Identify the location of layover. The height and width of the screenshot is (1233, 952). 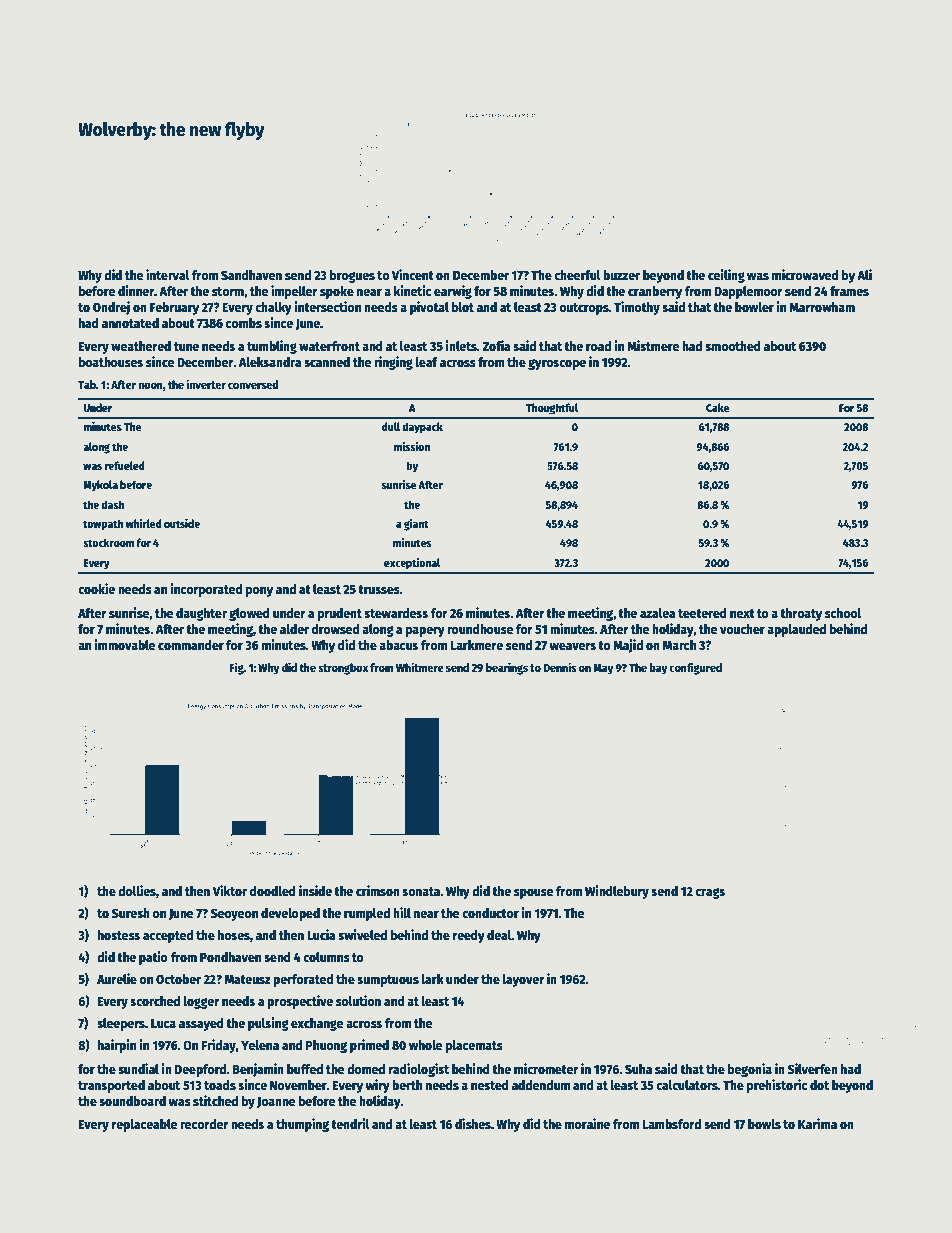
(523, 980).
